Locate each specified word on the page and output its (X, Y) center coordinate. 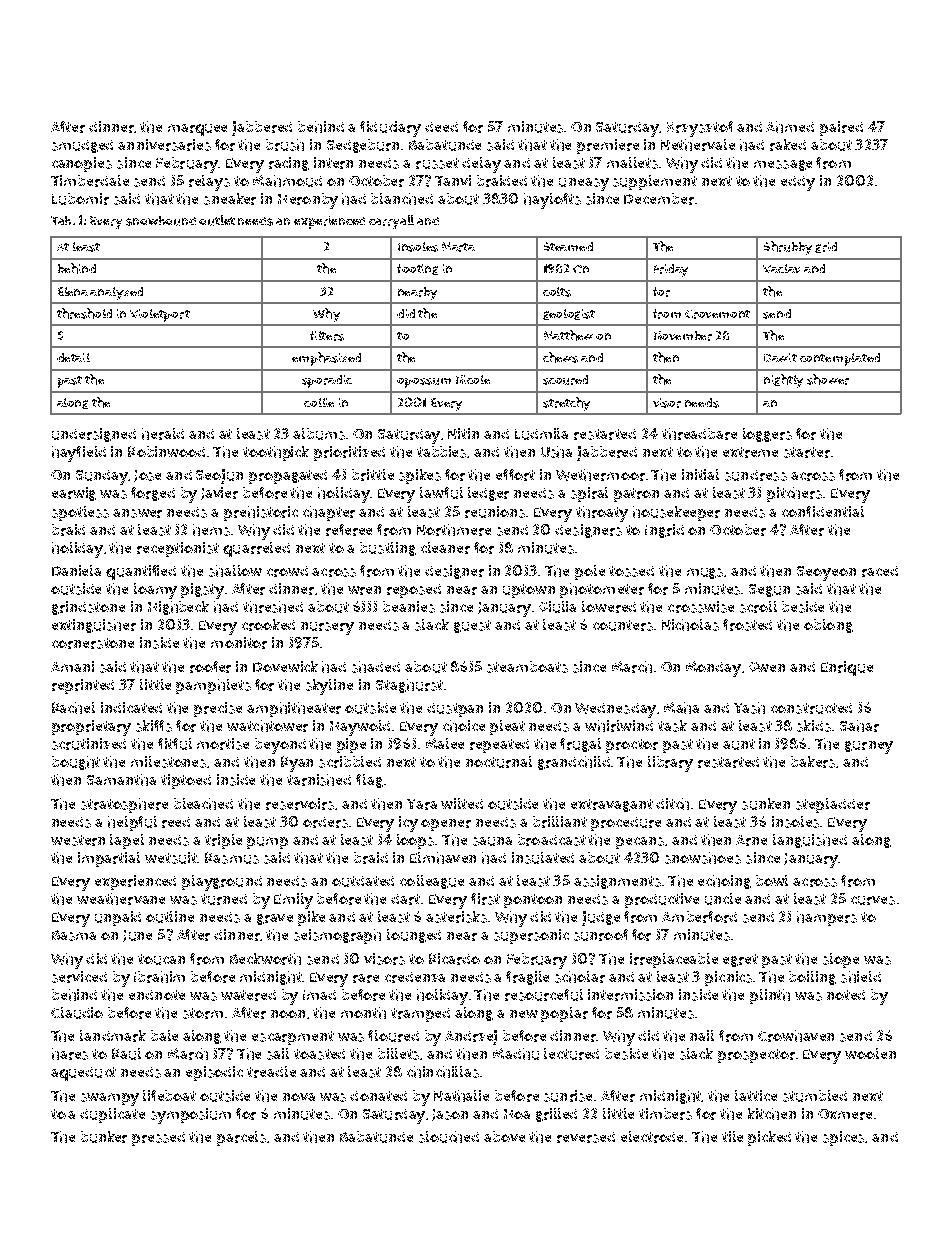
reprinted (83, 686)
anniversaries (164, 145)
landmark (113, 1036)
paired (841, 128)
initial (700, 474)
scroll (758, 607)
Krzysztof (700, 129)
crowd (287, 571)
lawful (441, 493)
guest (472, 626)
